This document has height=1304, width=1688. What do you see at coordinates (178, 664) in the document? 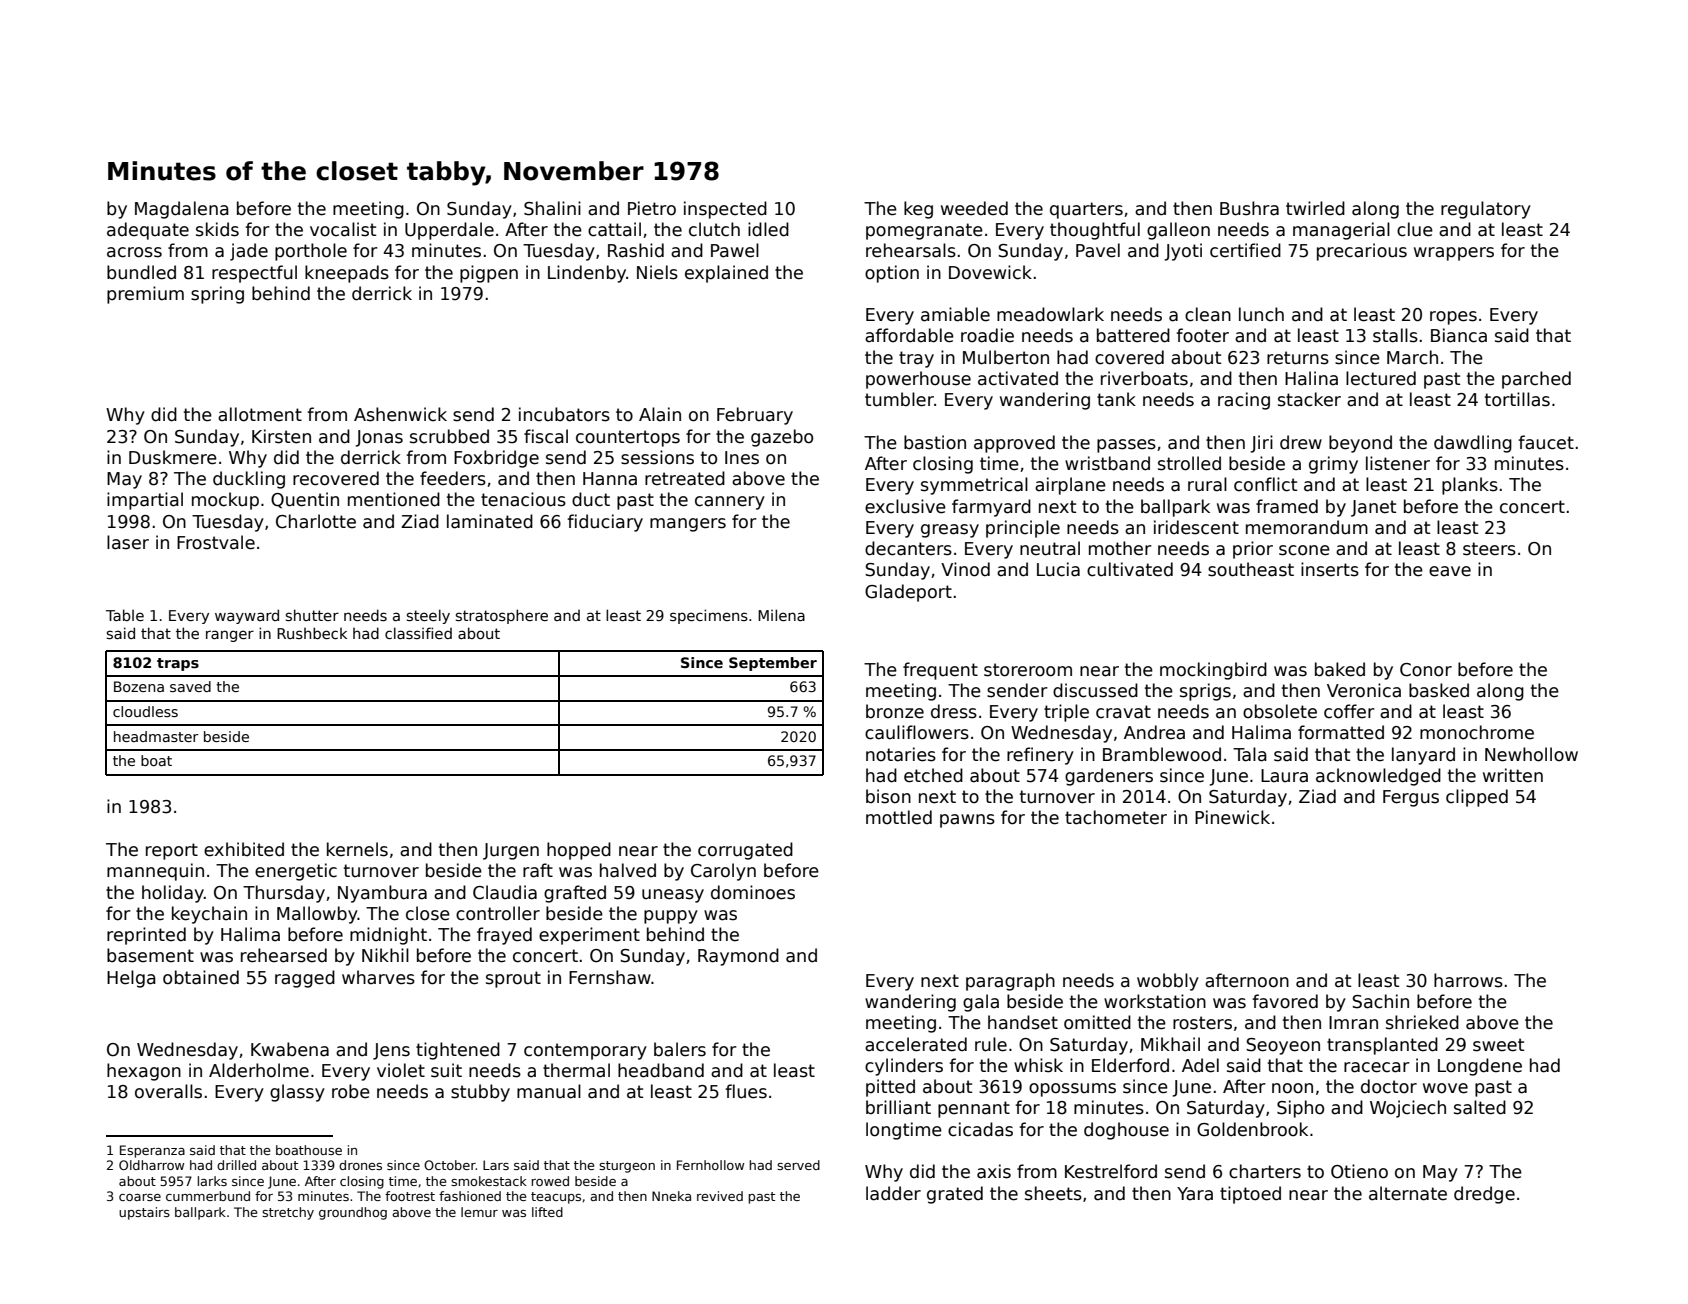
I see `traps` at bounding box center [178, 664].
